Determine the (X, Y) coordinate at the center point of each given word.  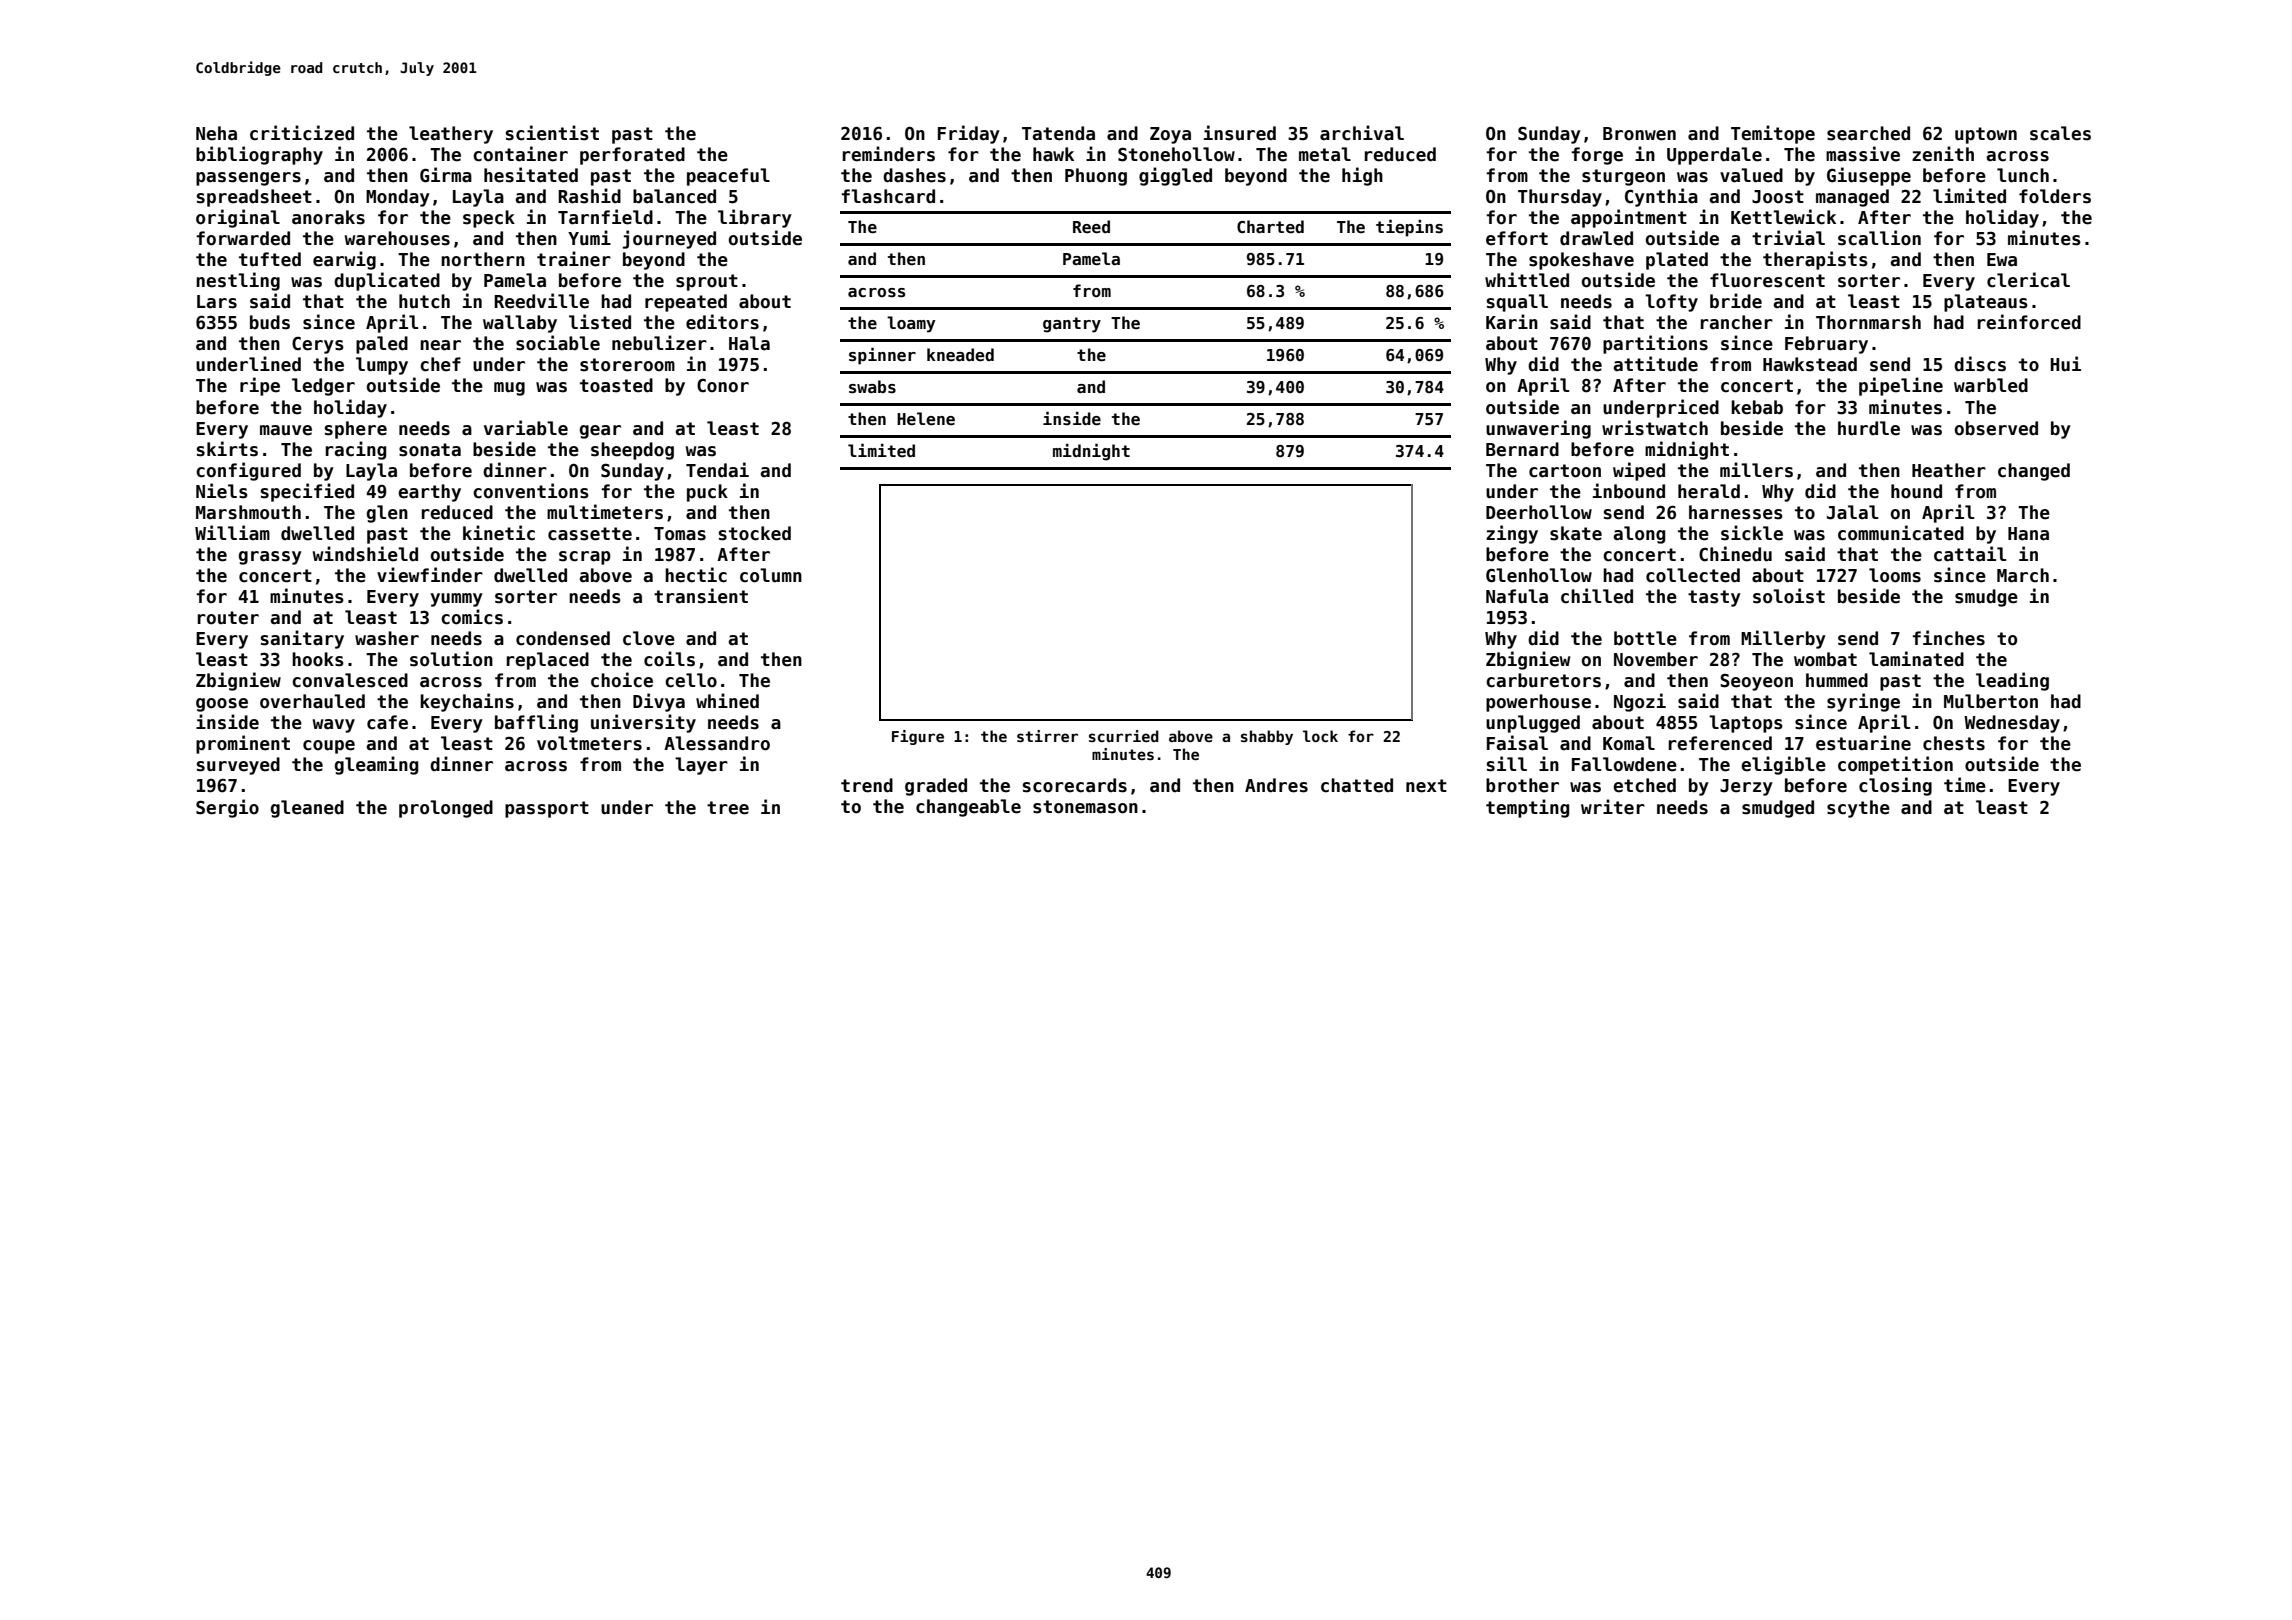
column (771, 575)
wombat (1825, 659)
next (1426, 786)
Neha (216, 133)
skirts (227, 449)
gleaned (307, 809)
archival (1362, 133)
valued (1751, 175)
